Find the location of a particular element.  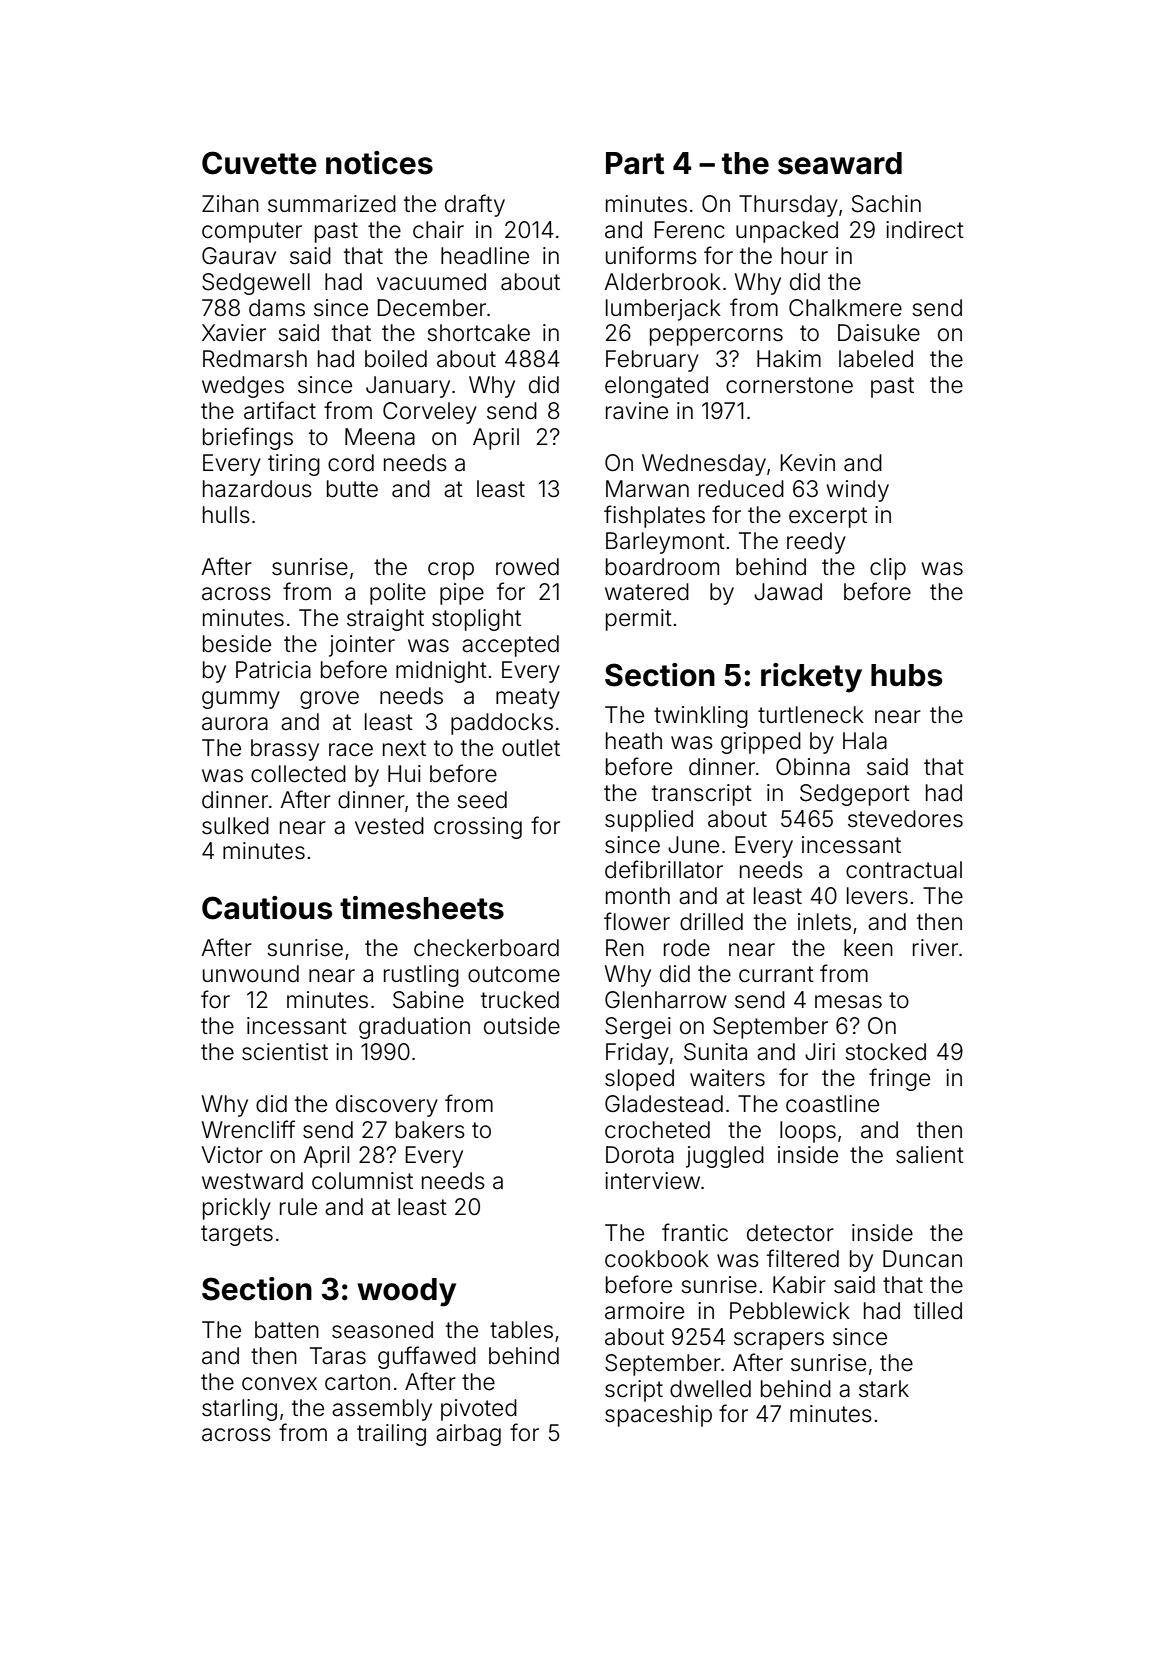

spaceship is located at coordinates (658, 1416).
